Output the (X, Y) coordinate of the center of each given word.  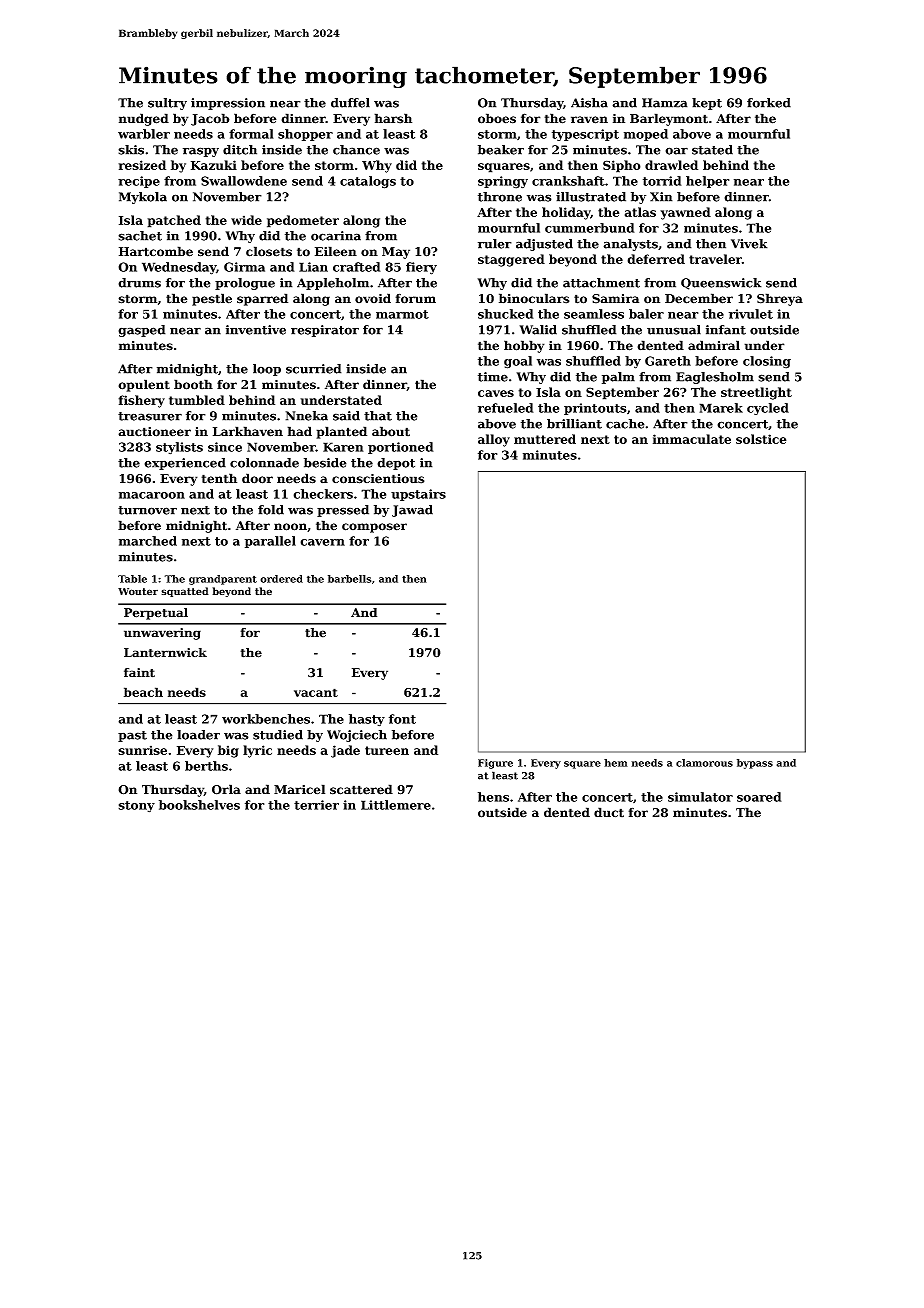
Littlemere (396, 805)
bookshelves (199, 805)
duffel (350, 103)
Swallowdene (244, 181)
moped (646, 135)
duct (609, 812)
